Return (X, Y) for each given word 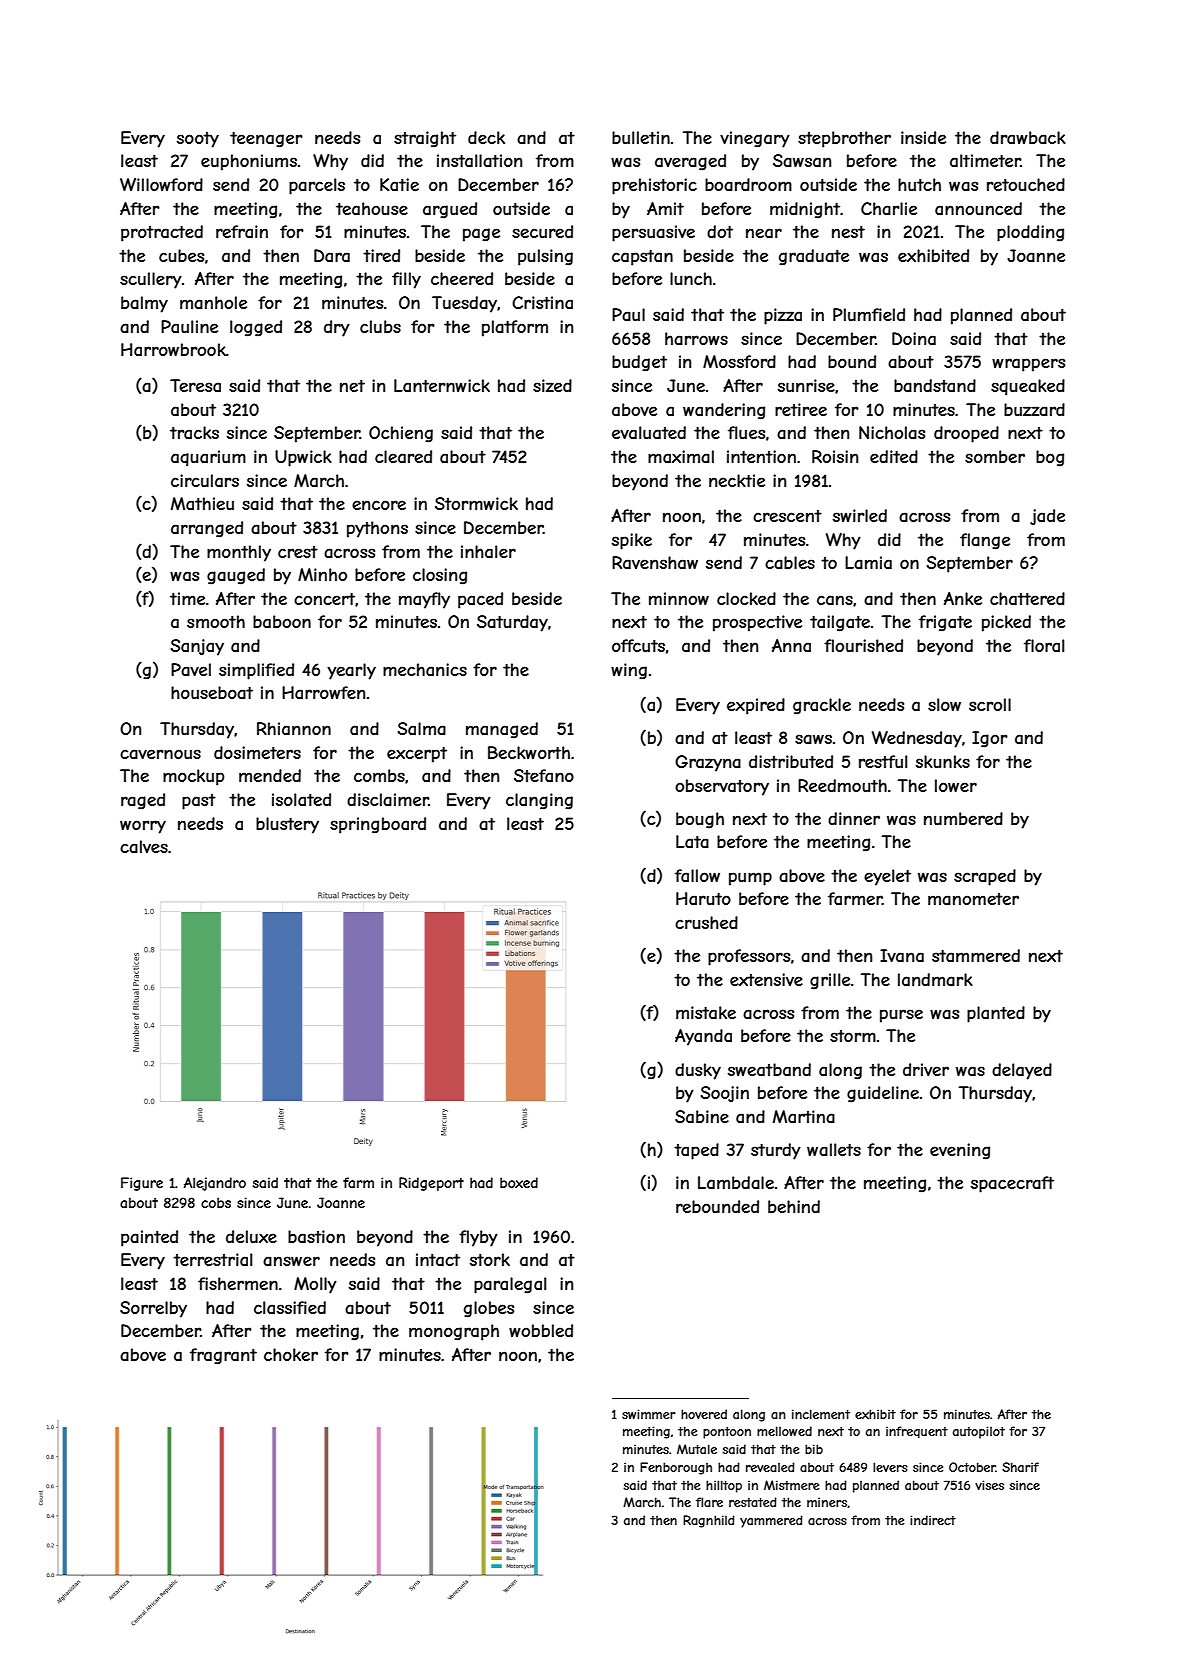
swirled (860, 515)
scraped (985, 877)
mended (270, 775)
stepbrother (844, 139)
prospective (757, 623)
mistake (706, 1012)
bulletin (641, 137)
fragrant (223, 1356)
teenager (266, 140)
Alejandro (215, 1184)
